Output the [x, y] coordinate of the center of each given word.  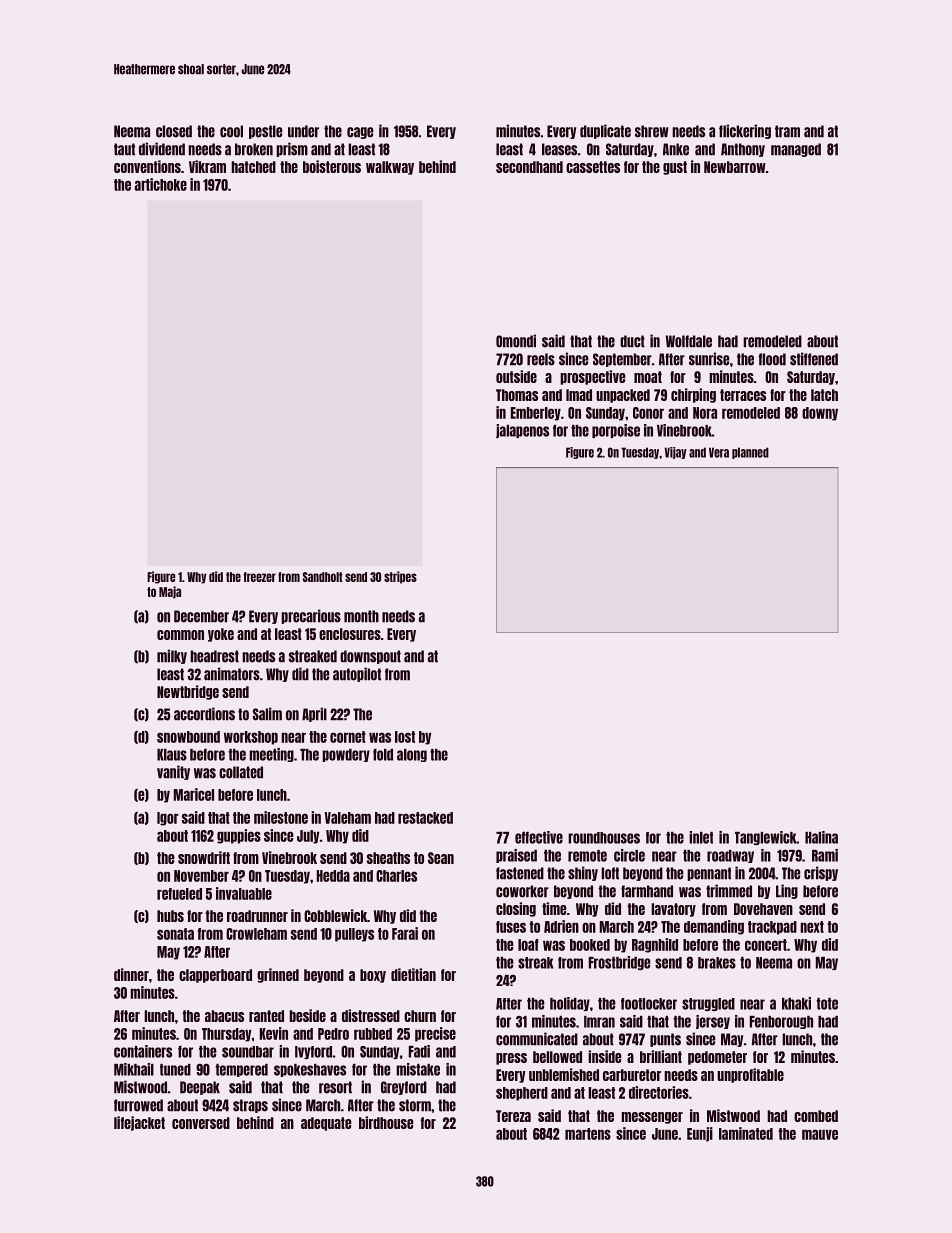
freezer [259, 577]
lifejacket [139, 1123]
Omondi [516, 341]
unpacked [623, 396]
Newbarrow [735, 167]
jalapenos [522, 431]
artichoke [161, 184]
